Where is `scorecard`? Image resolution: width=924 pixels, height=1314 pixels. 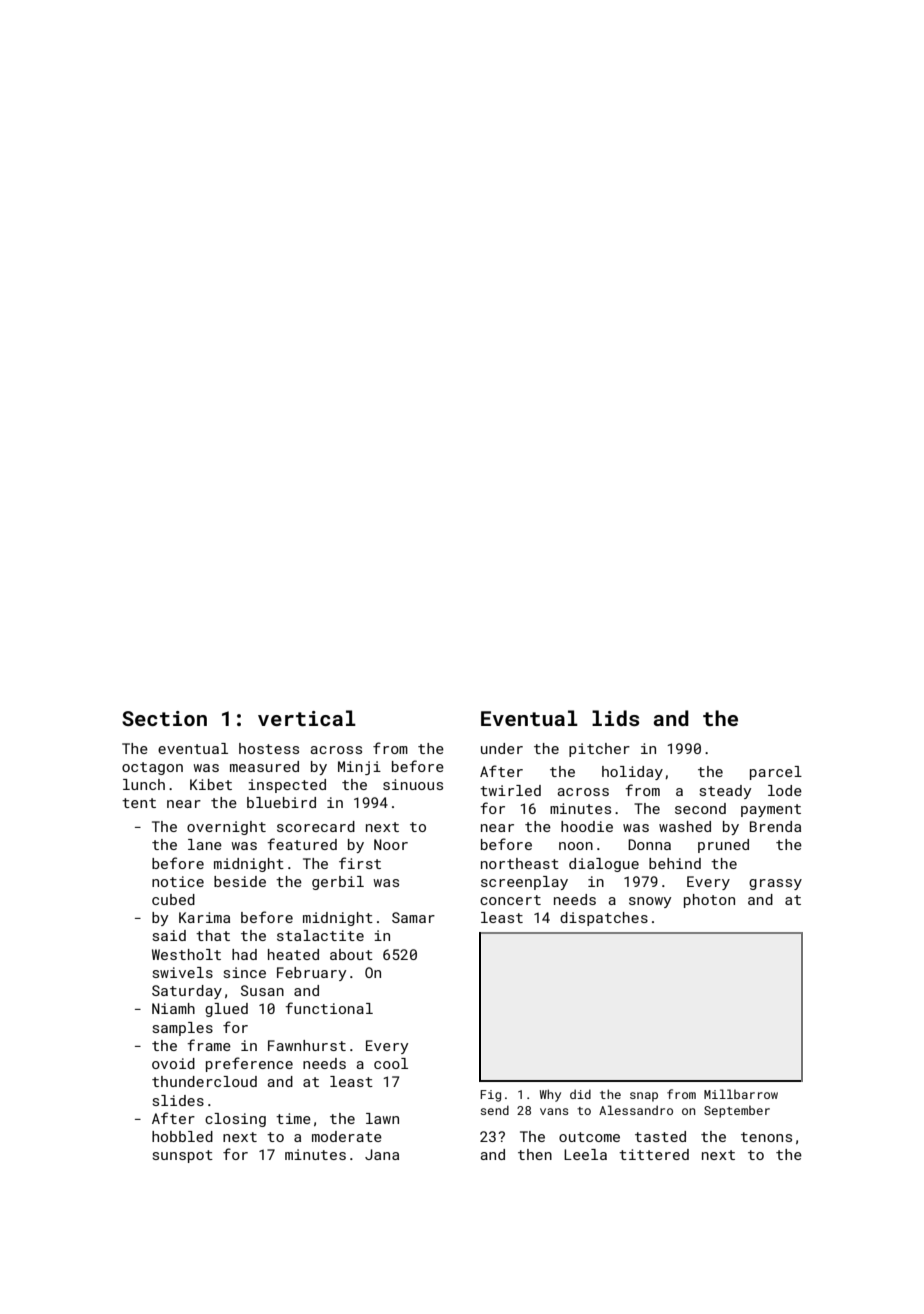
scorecard is located at coordinates (316, 826).
